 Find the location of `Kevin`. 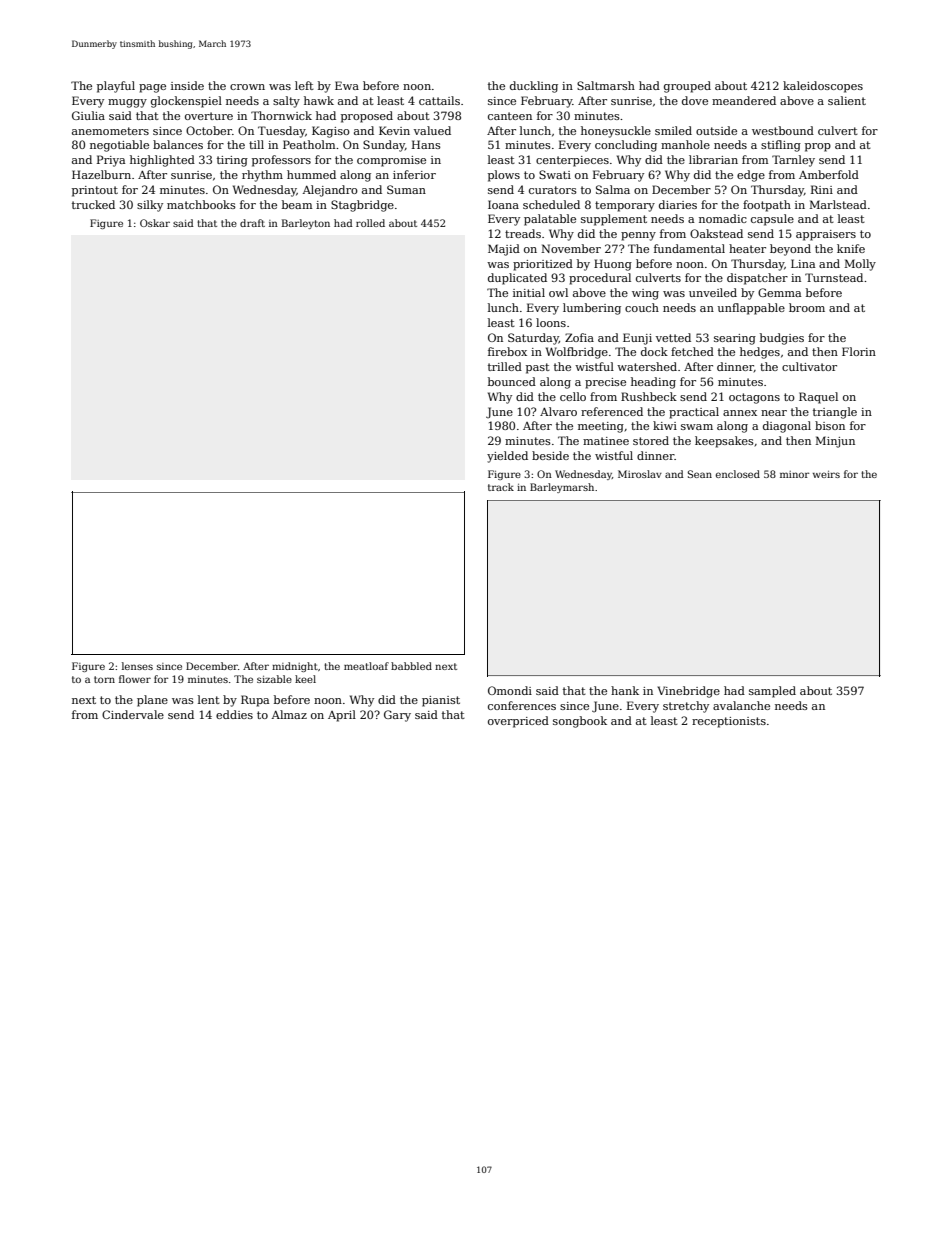

Kevin is located at coordinates (394, 130).
